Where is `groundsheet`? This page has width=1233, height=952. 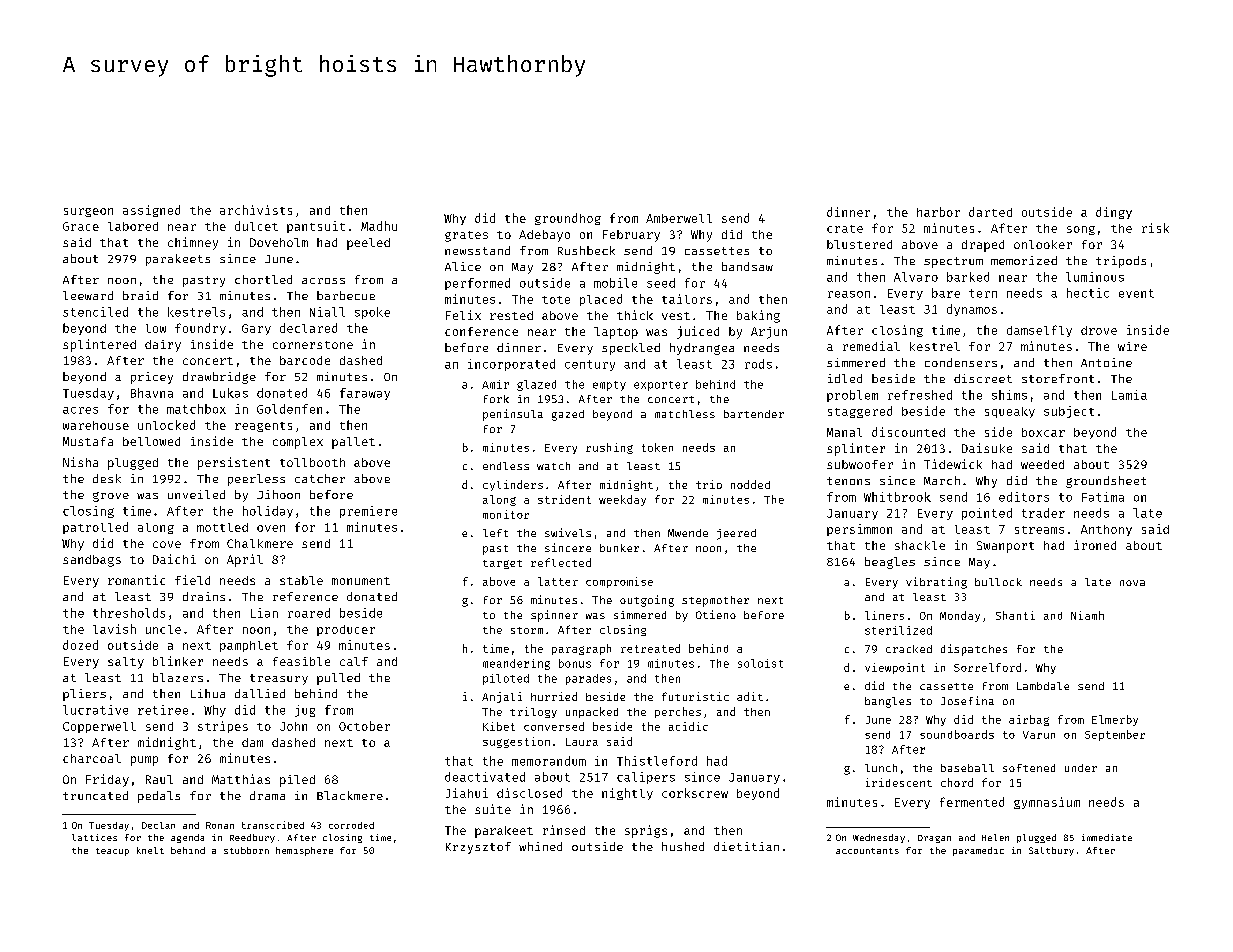
groundsheet is located at coordinates (1106, 482).
